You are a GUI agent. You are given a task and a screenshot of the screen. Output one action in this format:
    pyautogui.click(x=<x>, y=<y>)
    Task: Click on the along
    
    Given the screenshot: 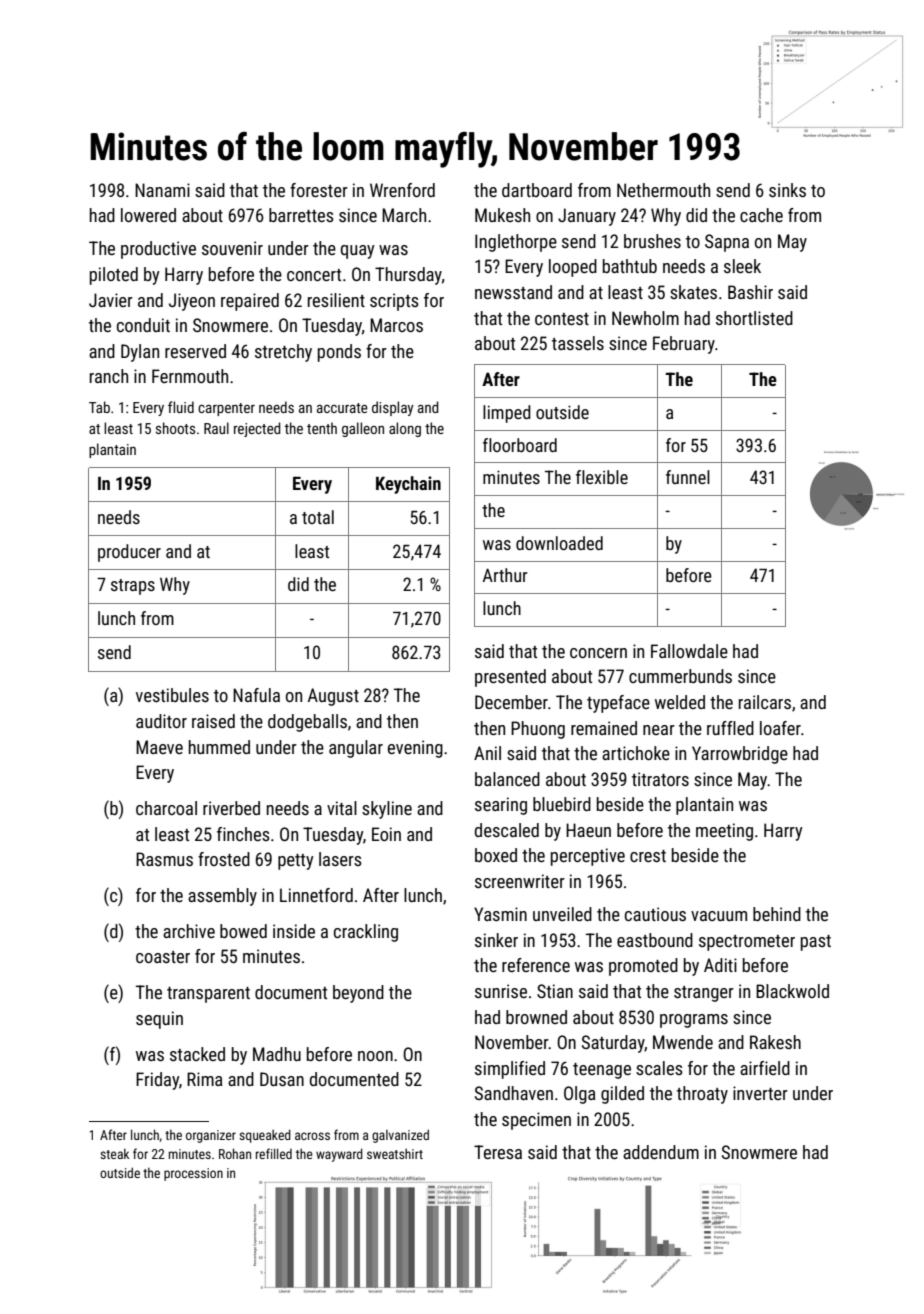 What is the action you would take?
    pyautogui.click(x=405, y=429)
